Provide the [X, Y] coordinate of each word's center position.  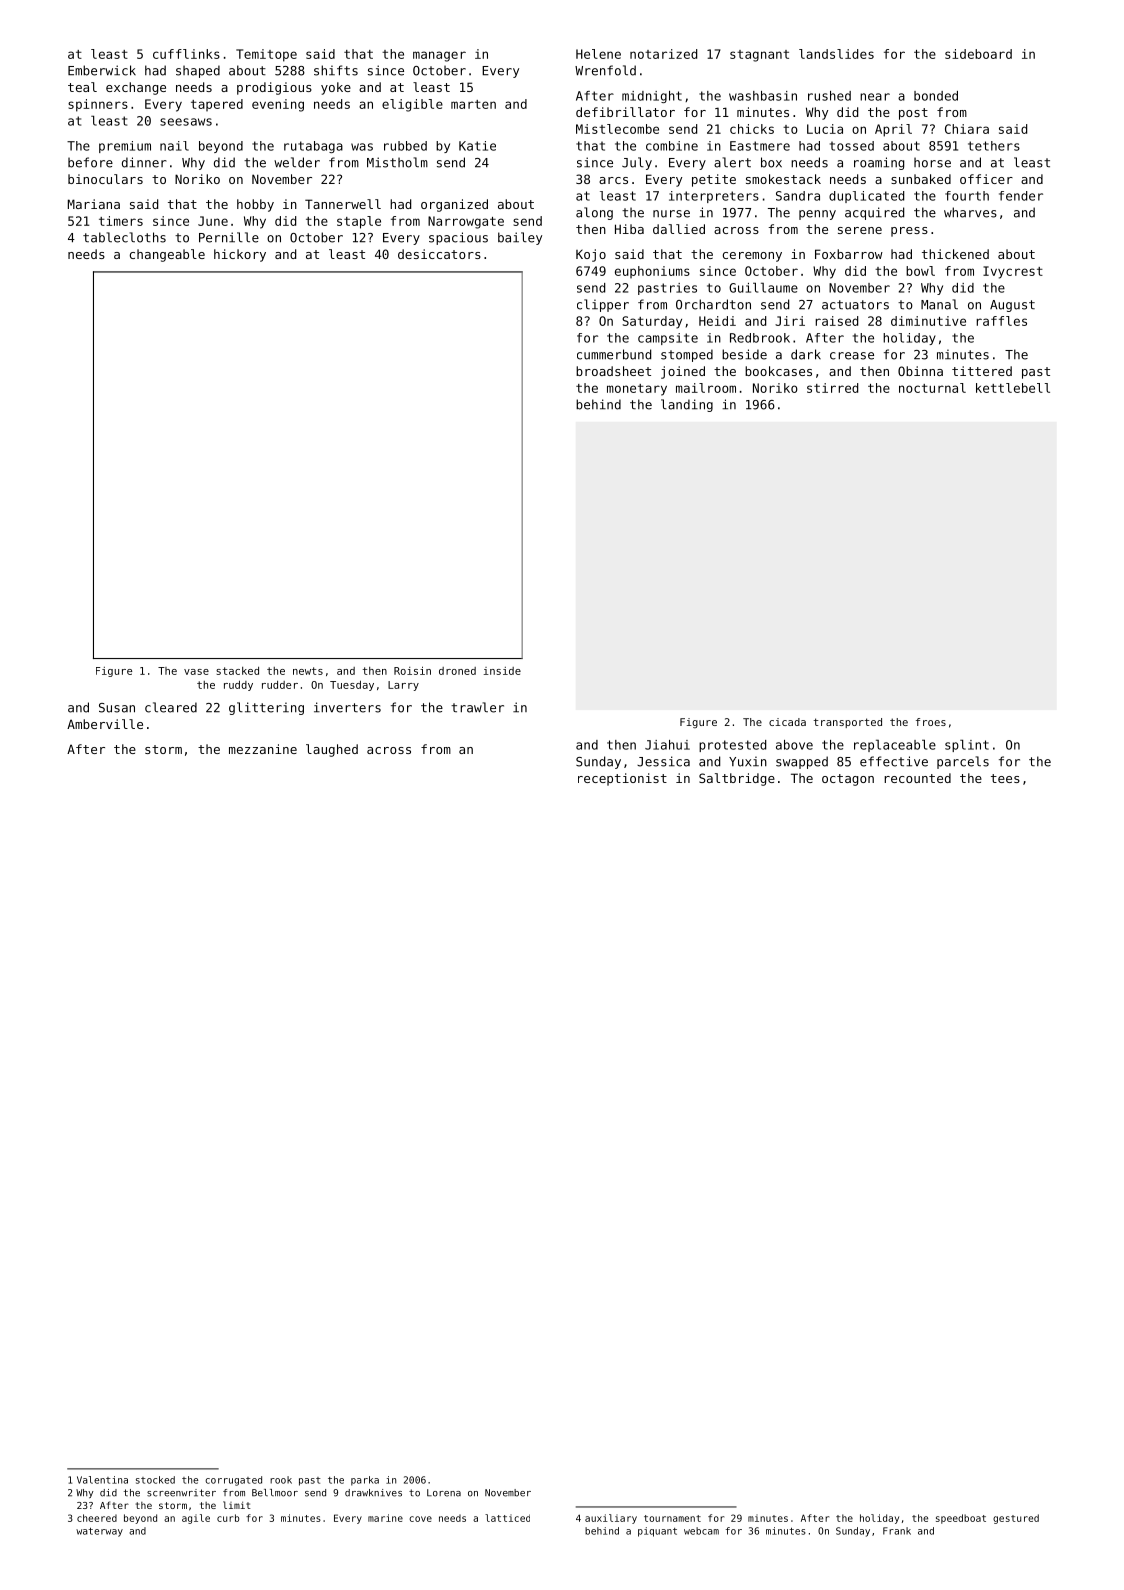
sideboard [978, 54]
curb [228, 1518]
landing [687, 405]
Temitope [266, 55]
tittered [982, 371]
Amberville [105, 724]
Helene [598, 54]
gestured [1016, 1519]
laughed [332, 750]
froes [931, 722]
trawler [477, 707]
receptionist [622, 779]
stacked [237, 671]
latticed [507, 1518]
